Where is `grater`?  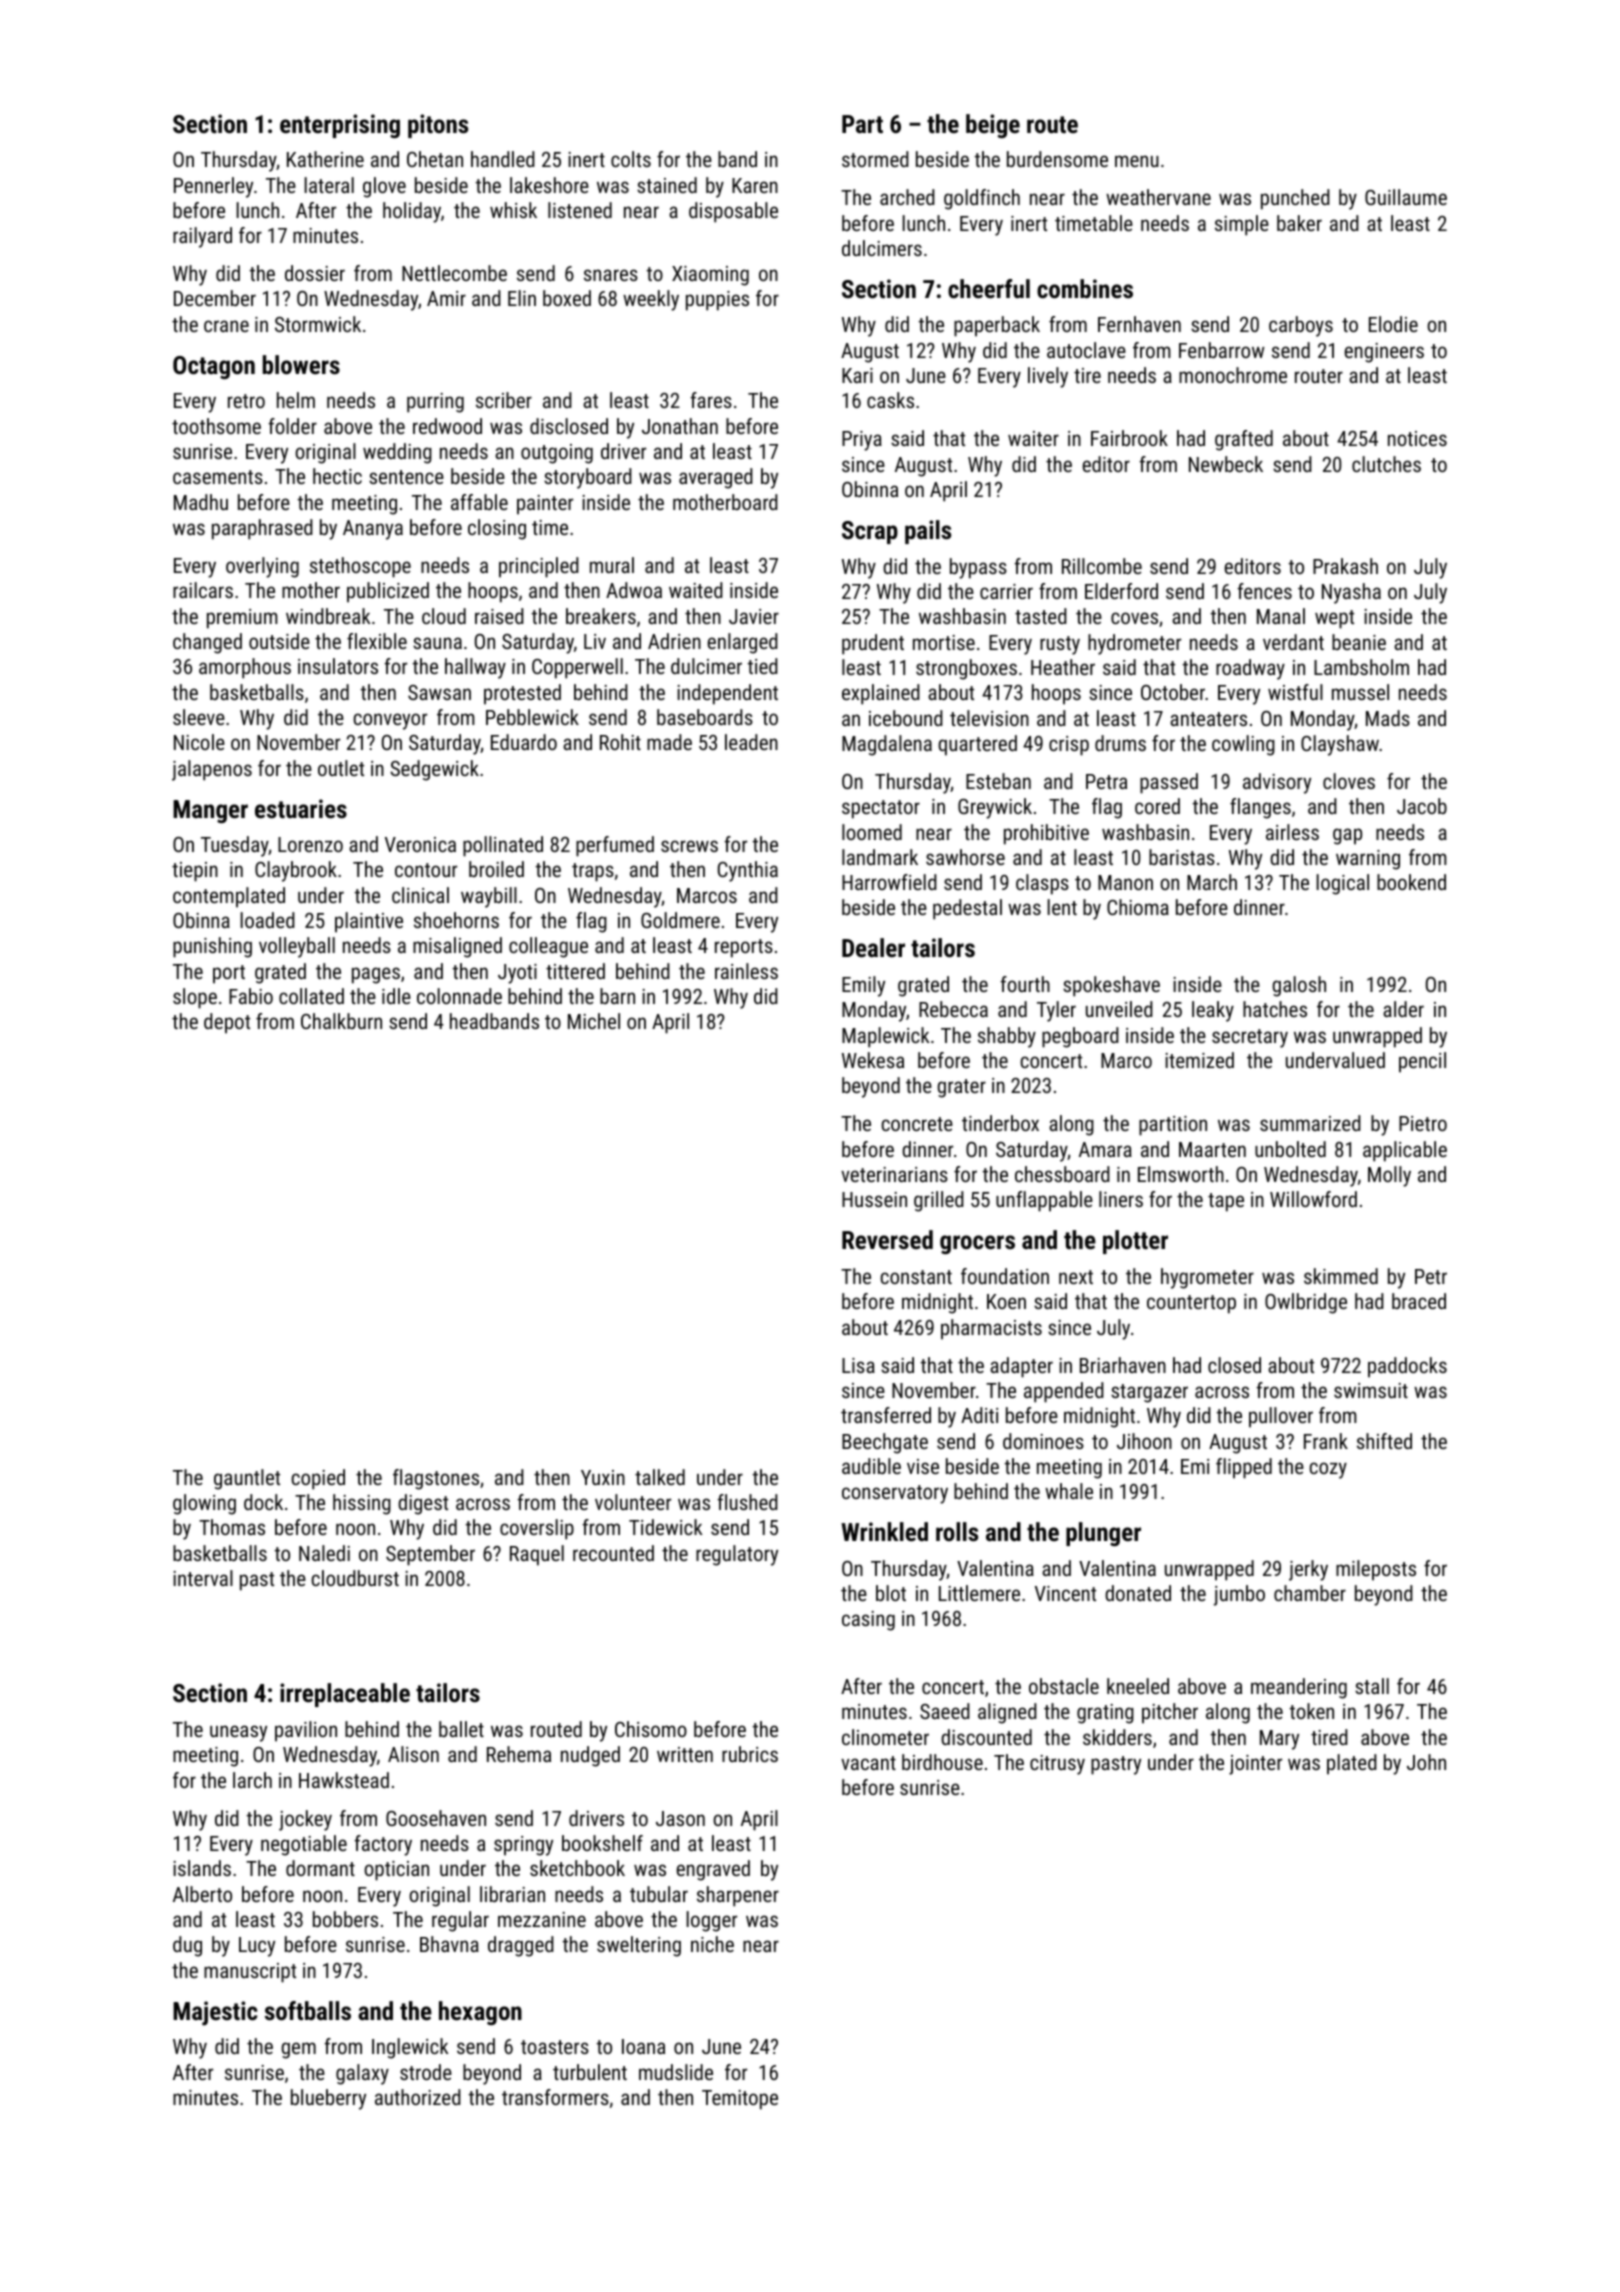 grater is located at coordinates (961, 1088).
